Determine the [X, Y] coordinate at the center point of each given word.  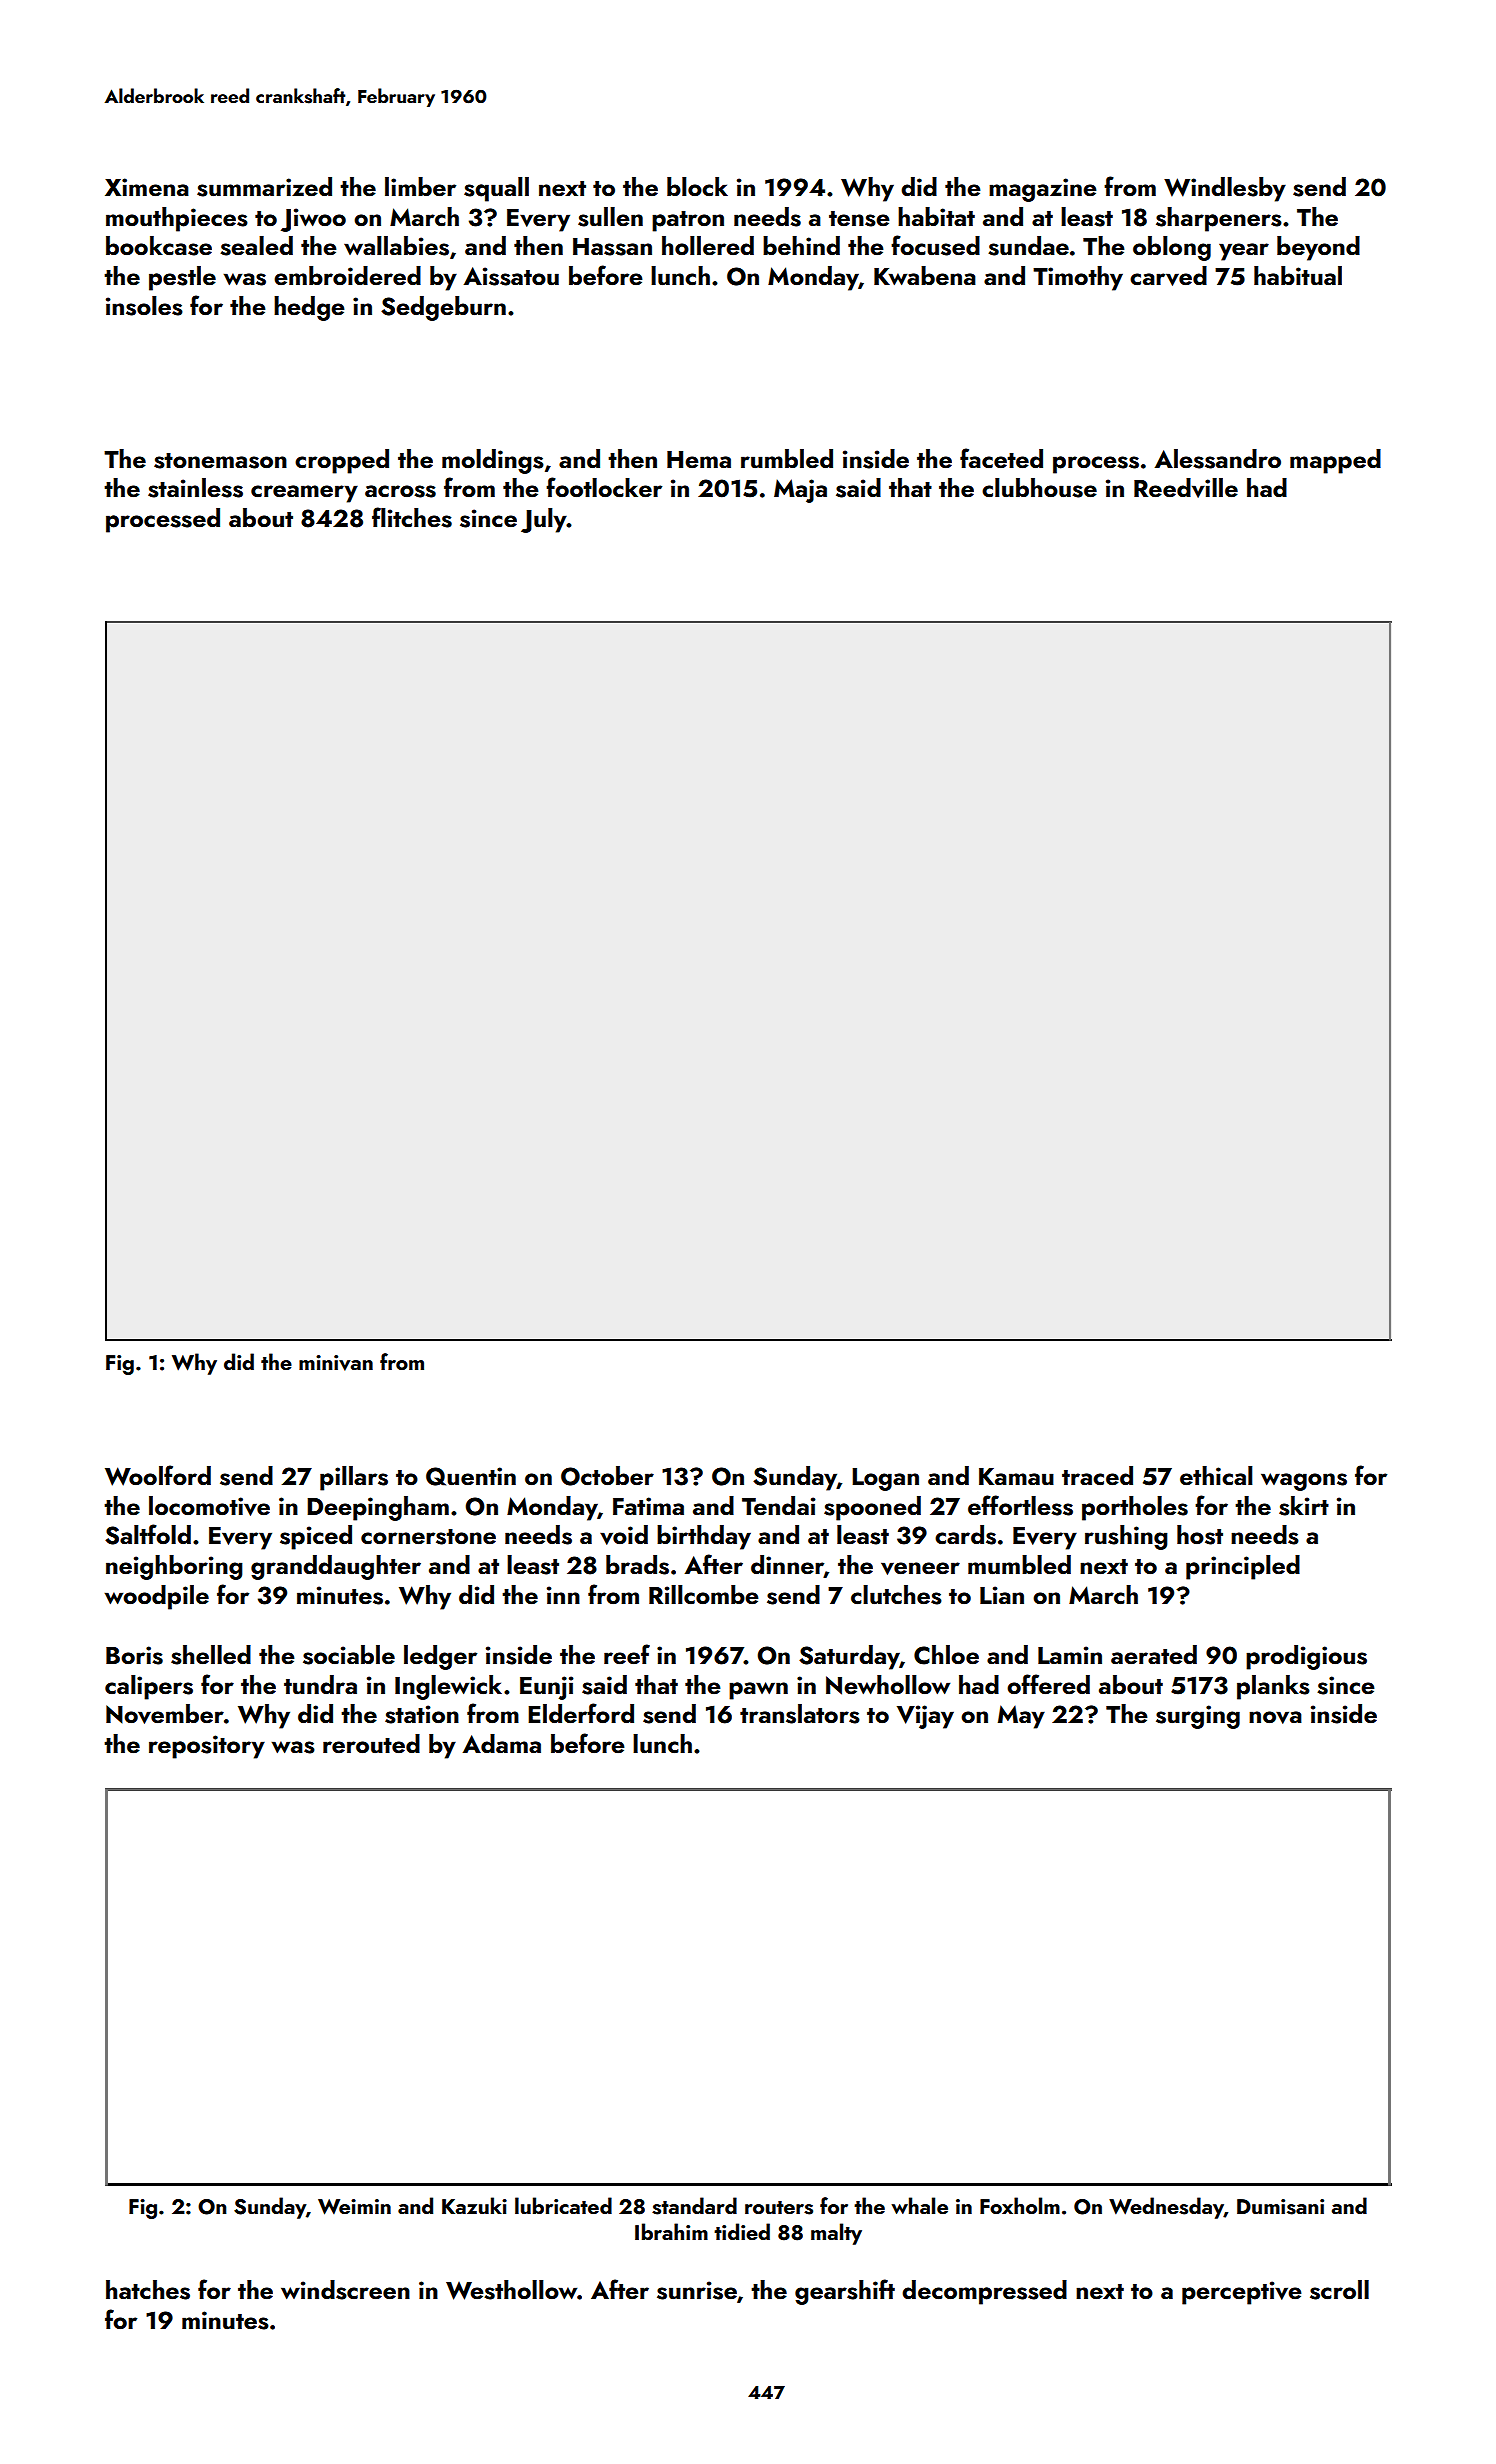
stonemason [220, 461]
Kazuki [474, 2205]
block [697, 187]
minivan [336, 1363]
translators [800, 1714]
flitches [412, 517]
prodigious [1306, 1657]
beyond [1318, 248]
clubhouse [1039, 488]
